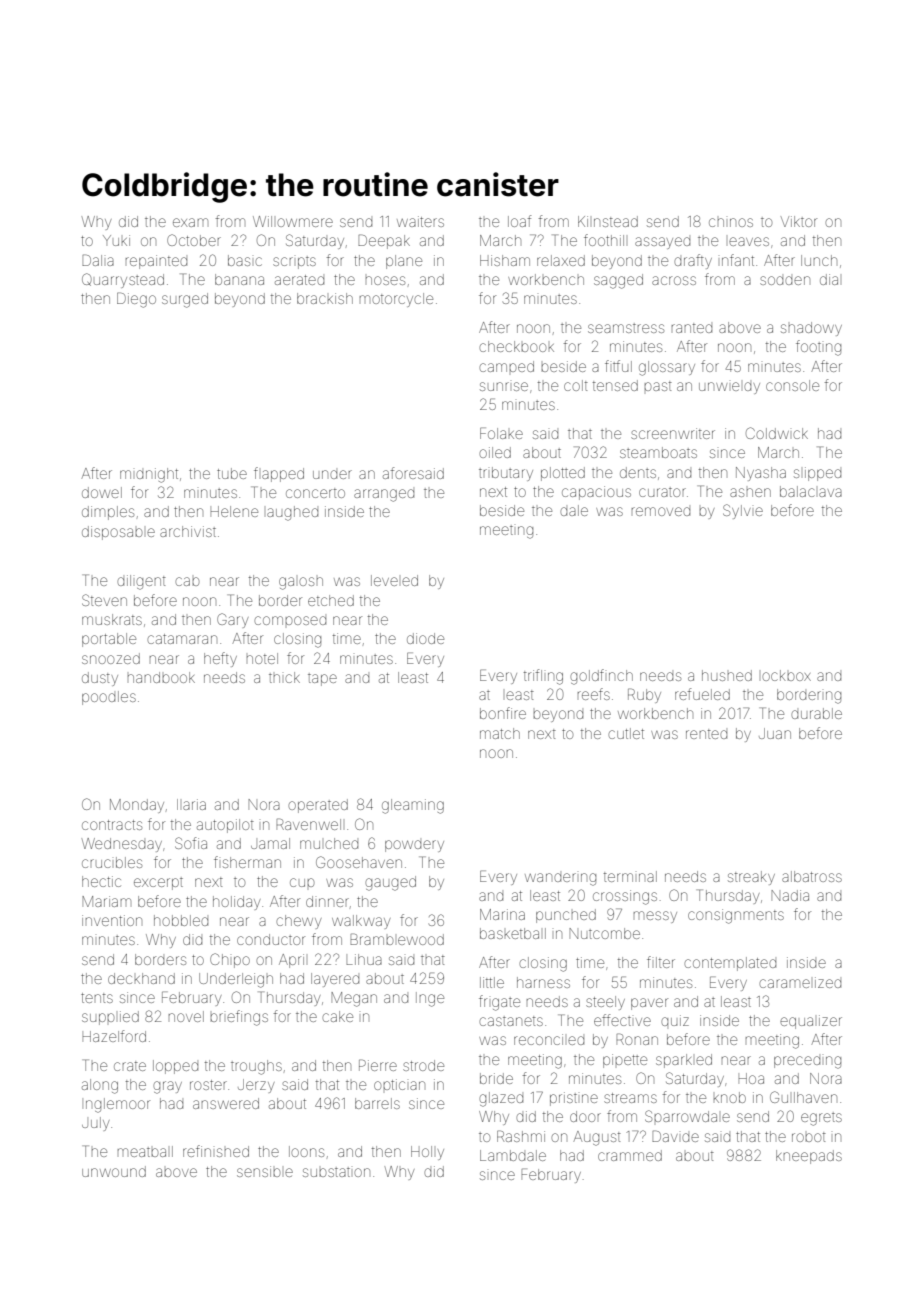  Describe the element at coordinates (191, 804) in the screenshot. I see `Ilaria` at that location.
